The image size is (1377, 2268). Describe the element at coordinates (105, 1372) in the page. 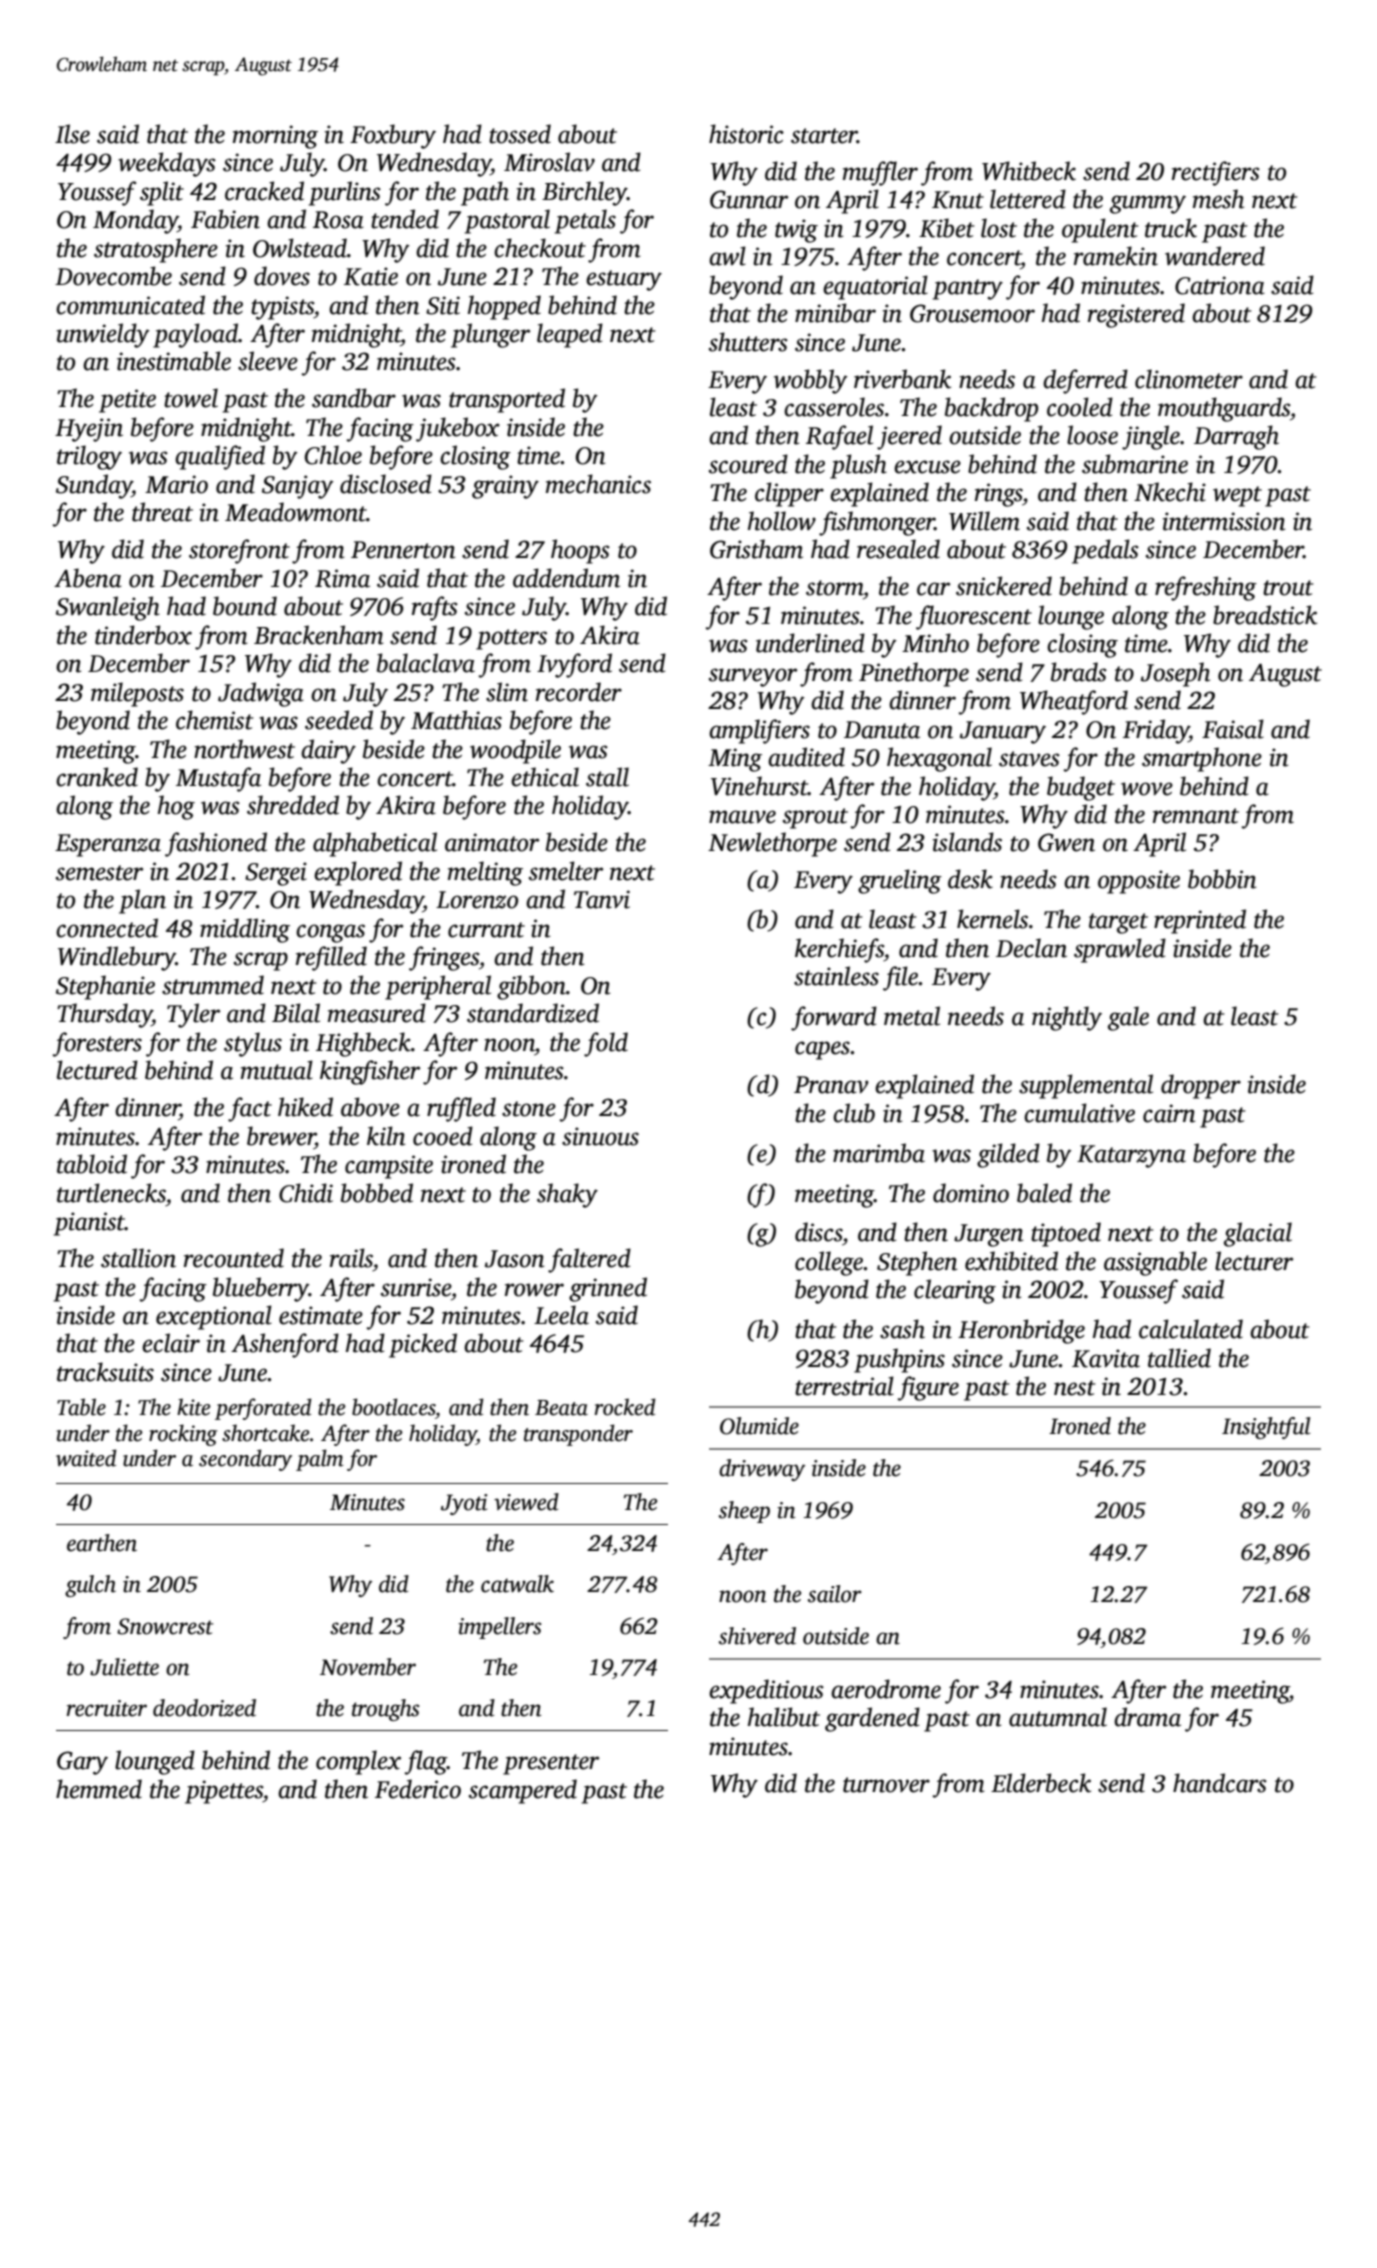

I see `tracksuits` at that location.
